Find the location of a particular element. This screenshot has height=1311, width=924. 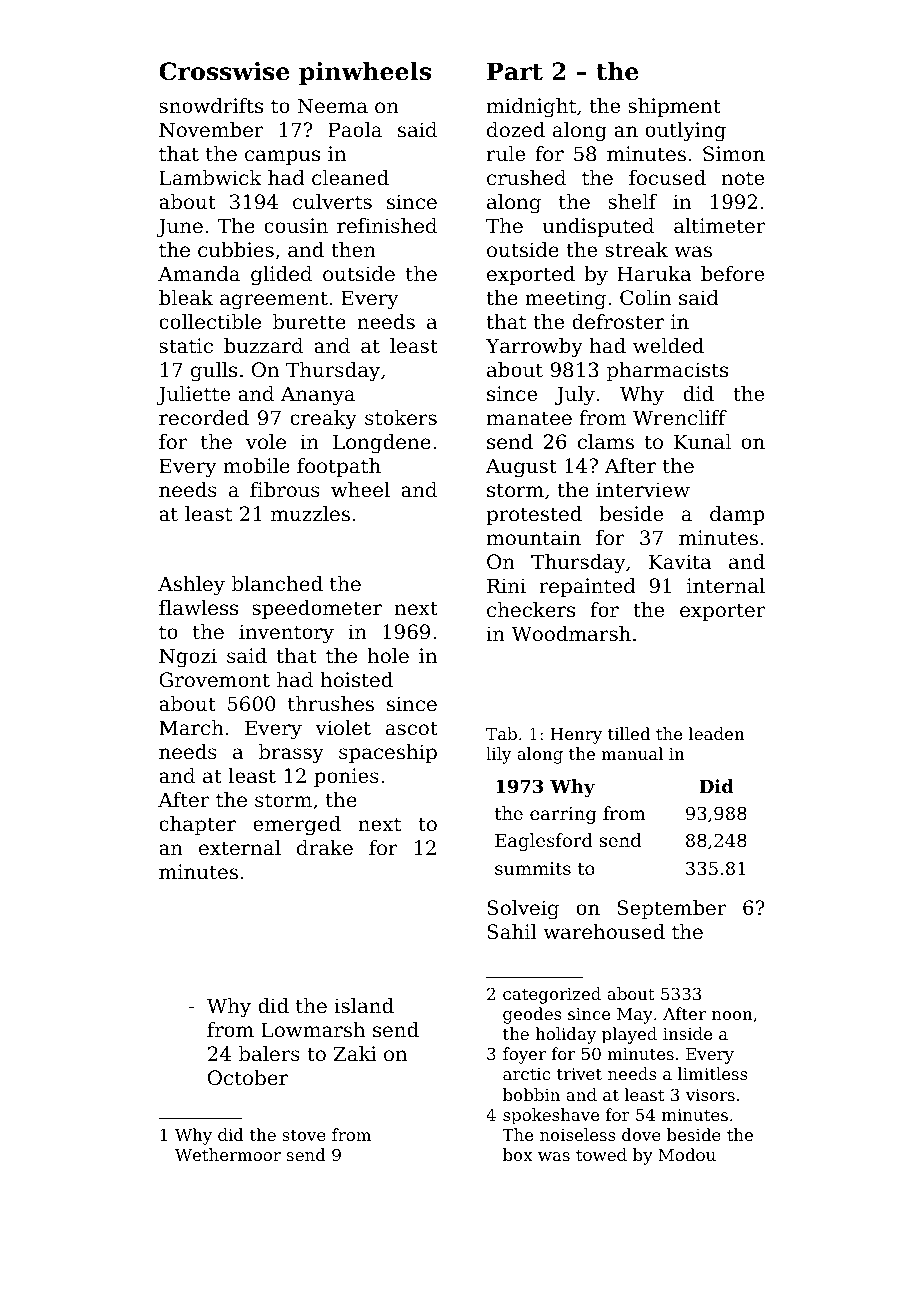

Simon is located at coordinates (734, 154).
